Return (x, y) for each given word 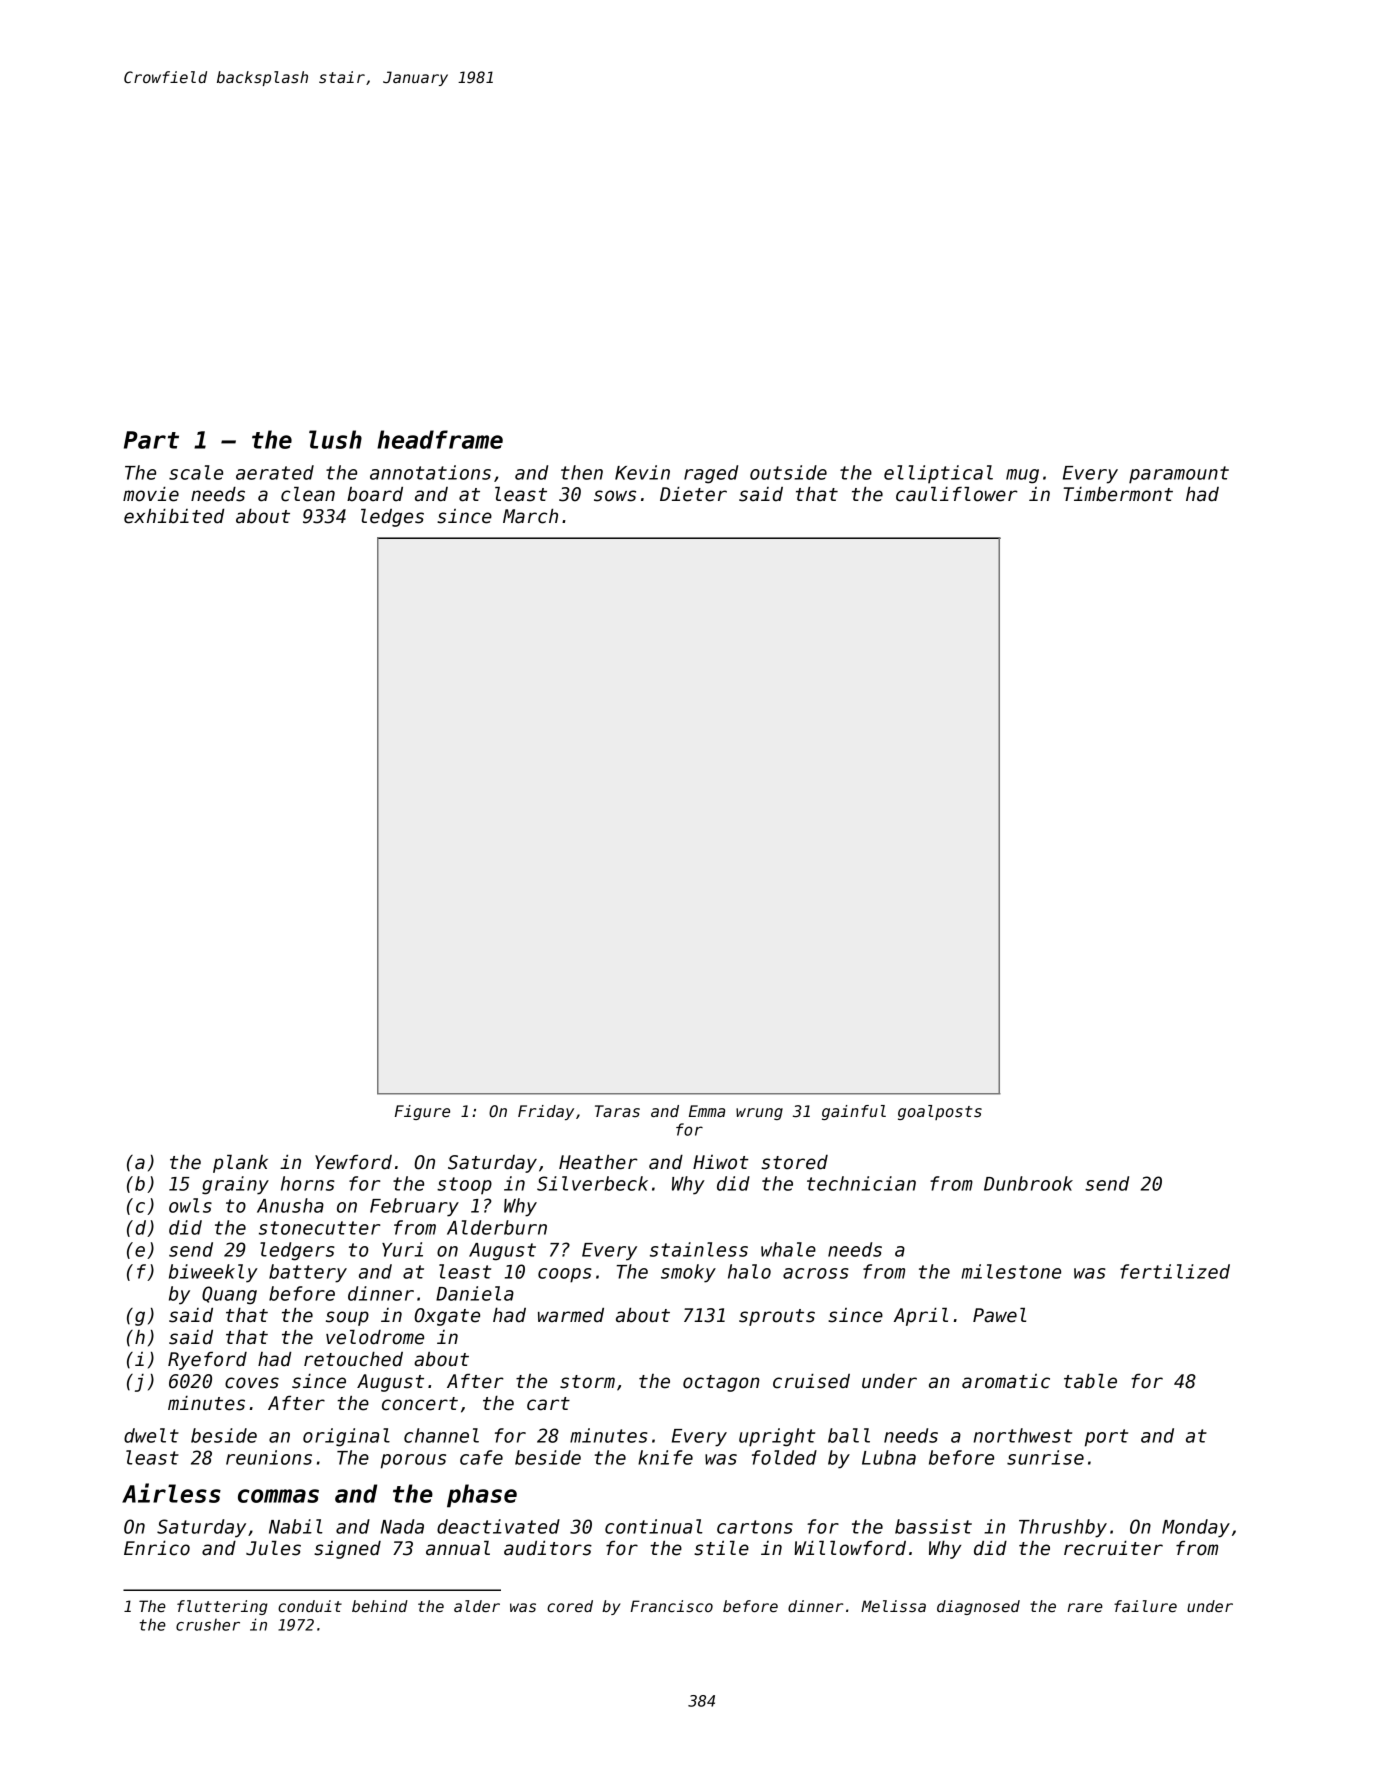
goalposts (940, 1112)
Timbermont (1118, 494)
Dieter (693, 494)
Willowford (850, 1548)
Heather (598, 1162)
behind (380, 1606)
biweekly (213, 1273)
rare (1085, 1607)
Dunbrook (1028, 1183)
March (530, 516)
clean (308, 494)
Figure (422, 1112)
